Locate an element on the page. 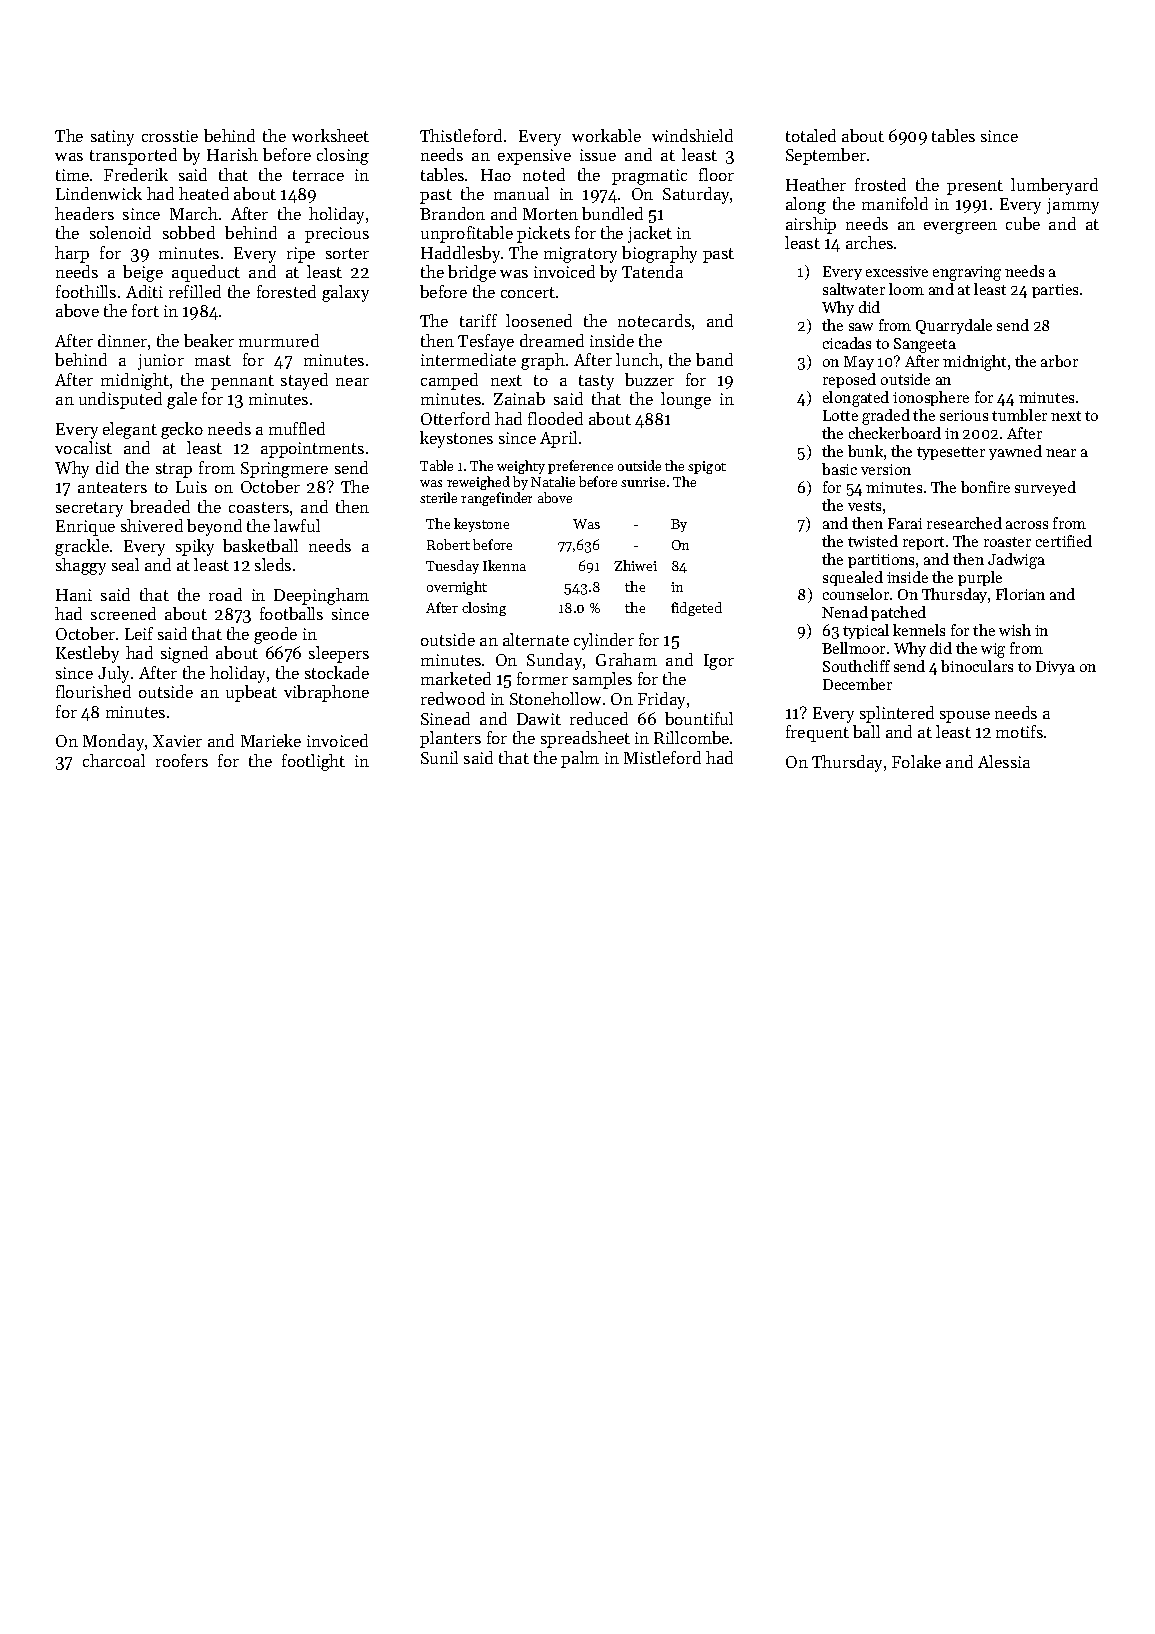  Zhiwei is located at coordinates (635, 565).
